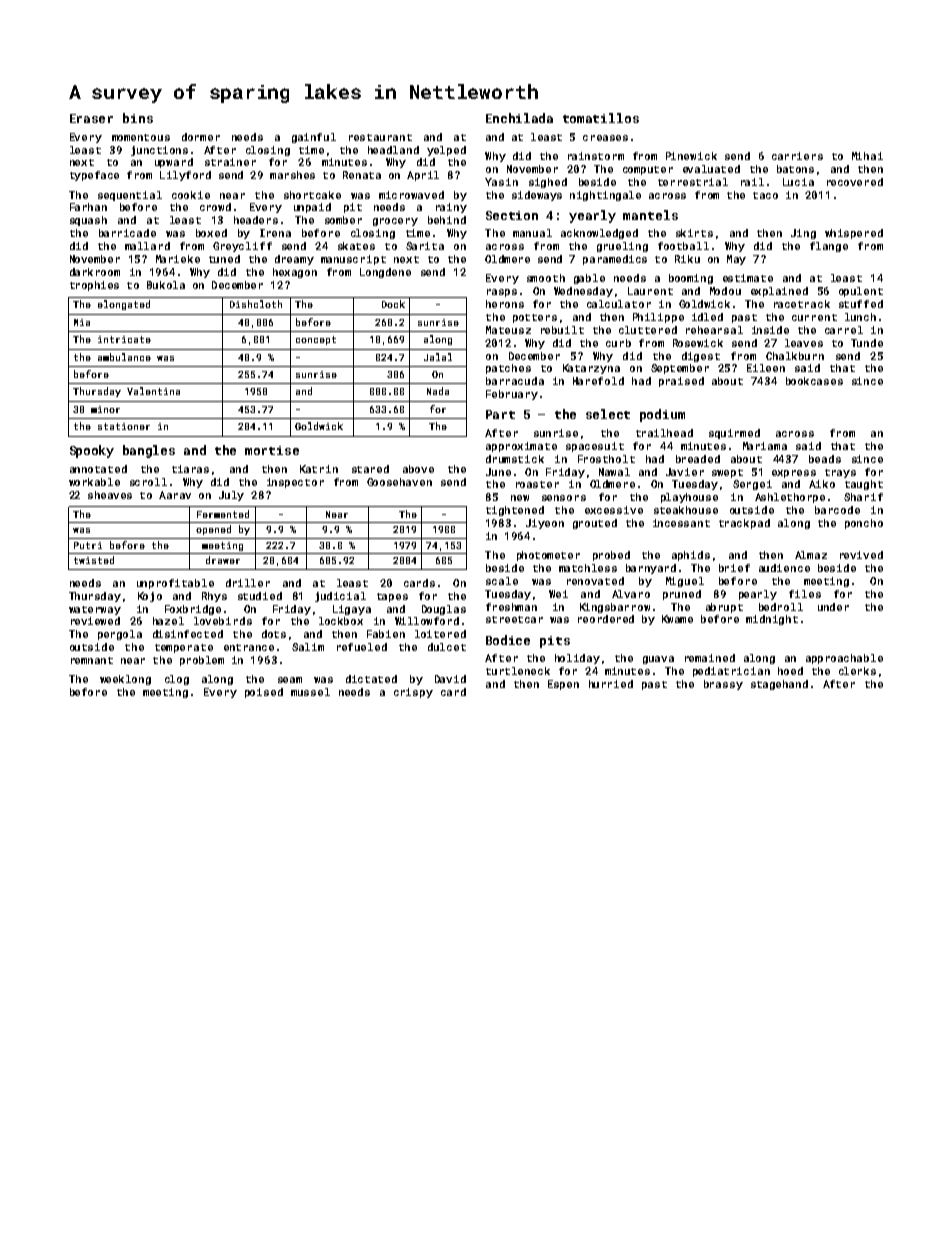  I want to click on concept, so click(316, 340).
